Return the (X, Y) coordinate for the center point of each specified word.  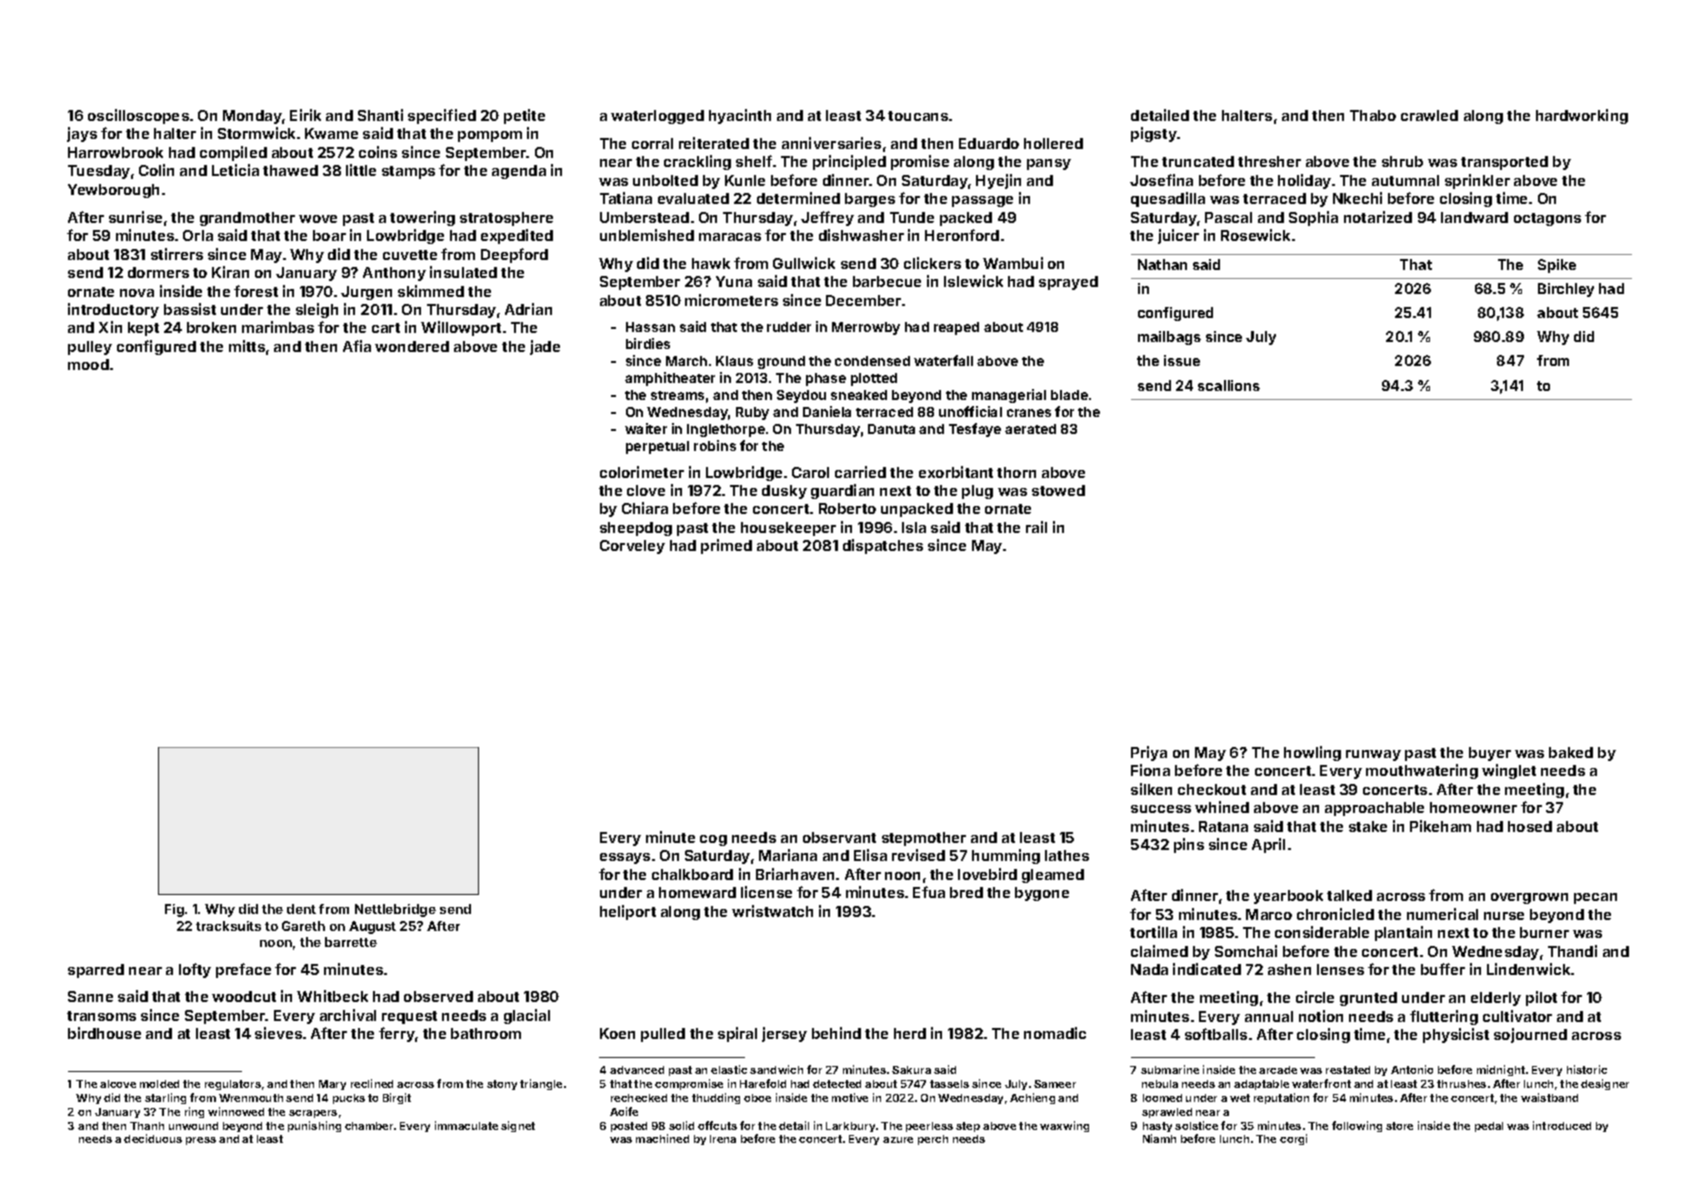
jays (82, 134)
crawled (1429, 115)
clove (646, 490)
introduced (1562, 1125)
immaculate (466, 1125)
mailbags (1169, 338)
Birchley (1566, 290)
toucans (918, 116)
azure (898, 1140)
